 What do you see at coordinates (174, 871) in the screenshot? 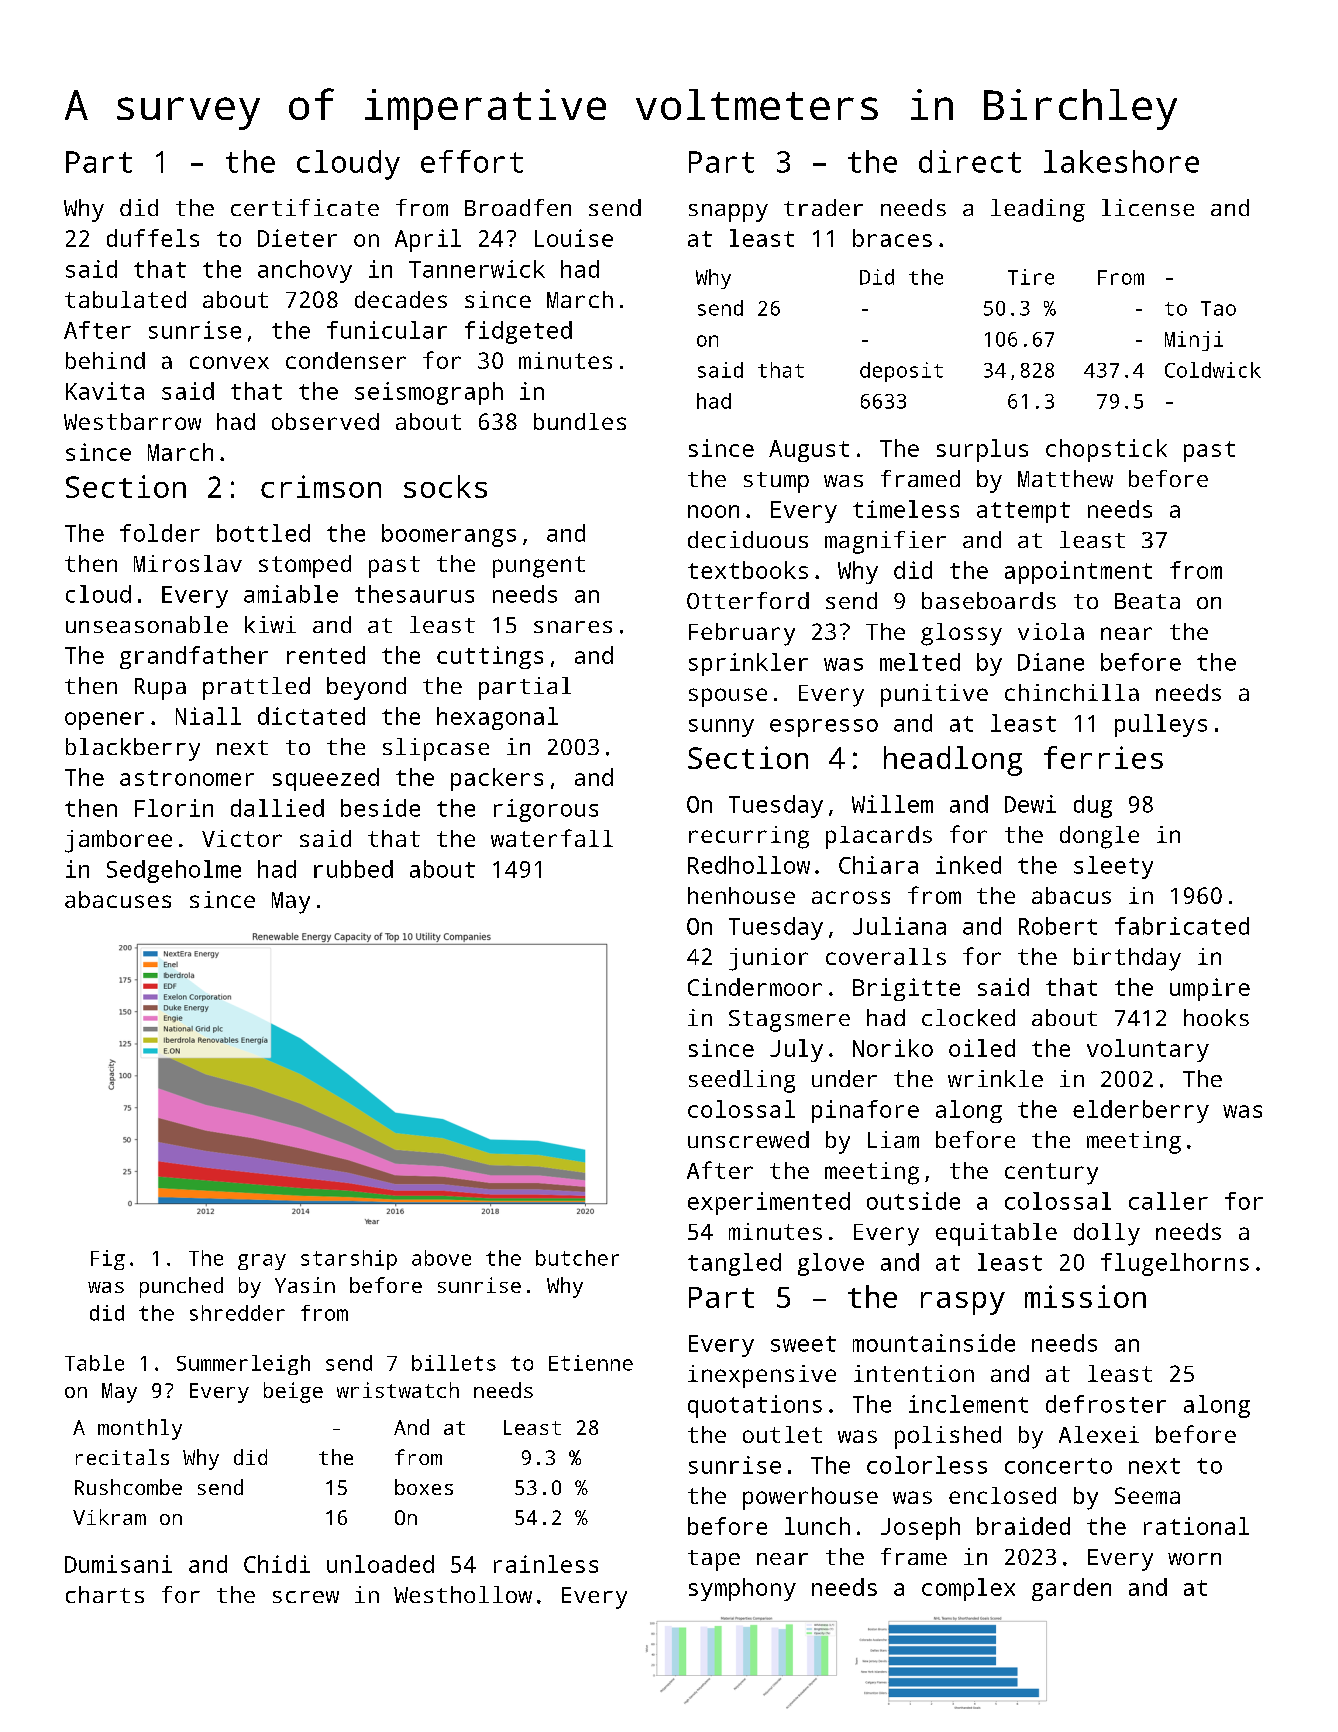
I see `Sedgeholme` at bounding box center [174, 871].
